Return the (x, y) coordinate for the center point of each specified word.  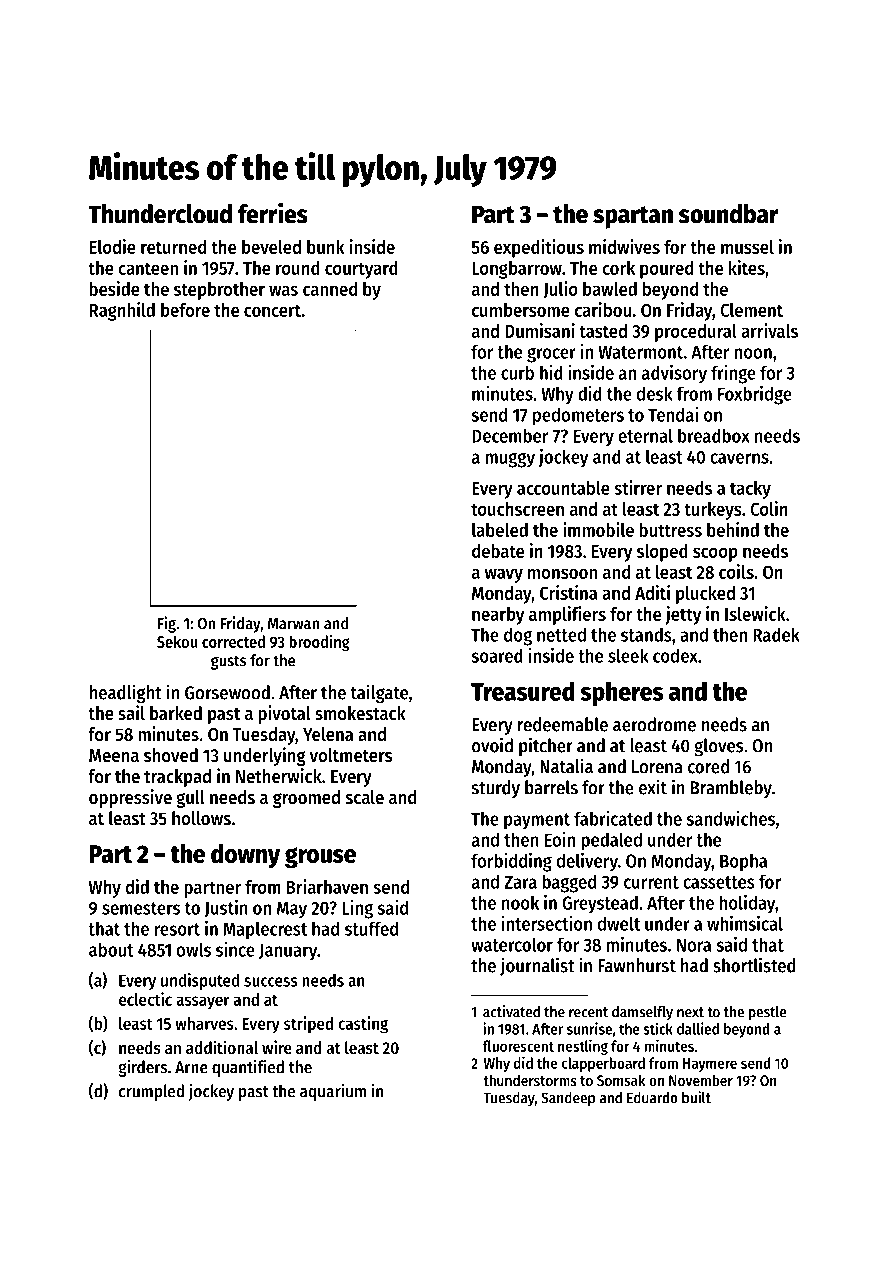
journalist (537, 966)
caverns (739, 458)
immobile (598, 529)
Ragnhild (122, 311)
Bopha (743, 862)
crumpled (151, 1092)
